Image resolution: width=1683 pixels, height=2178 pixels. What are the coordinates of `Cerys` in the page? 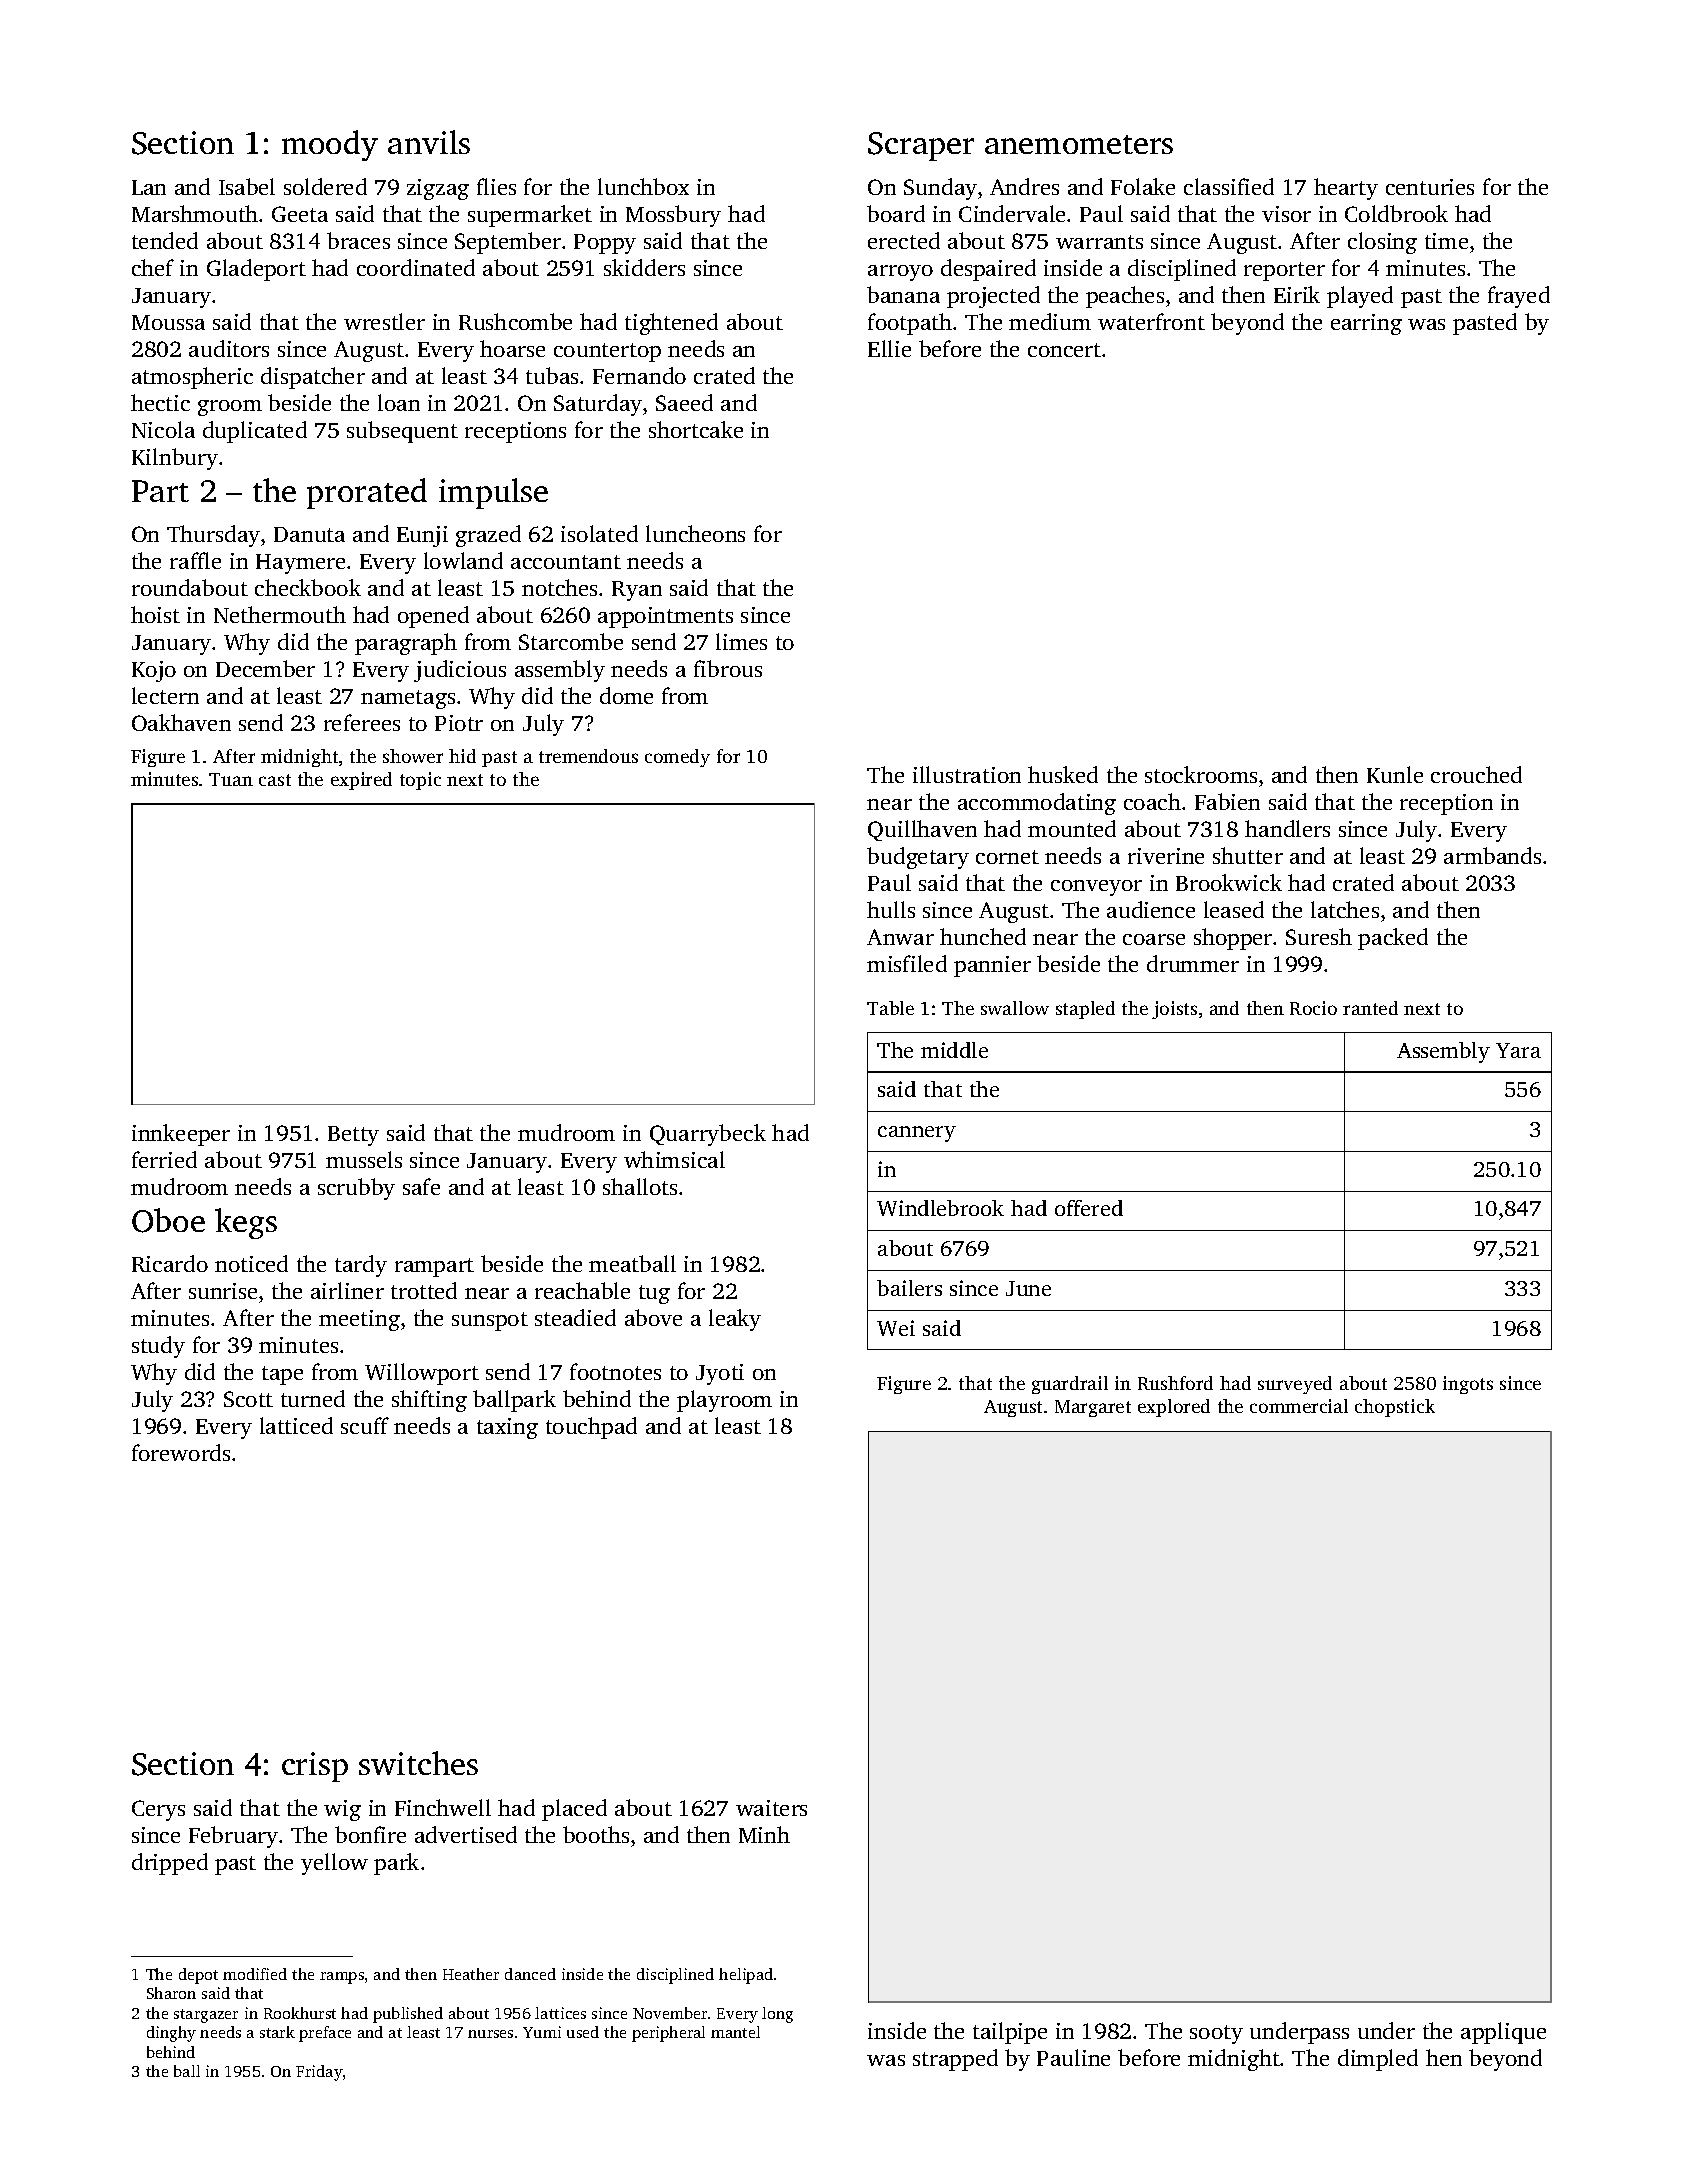 It's located at (158, 1810).
